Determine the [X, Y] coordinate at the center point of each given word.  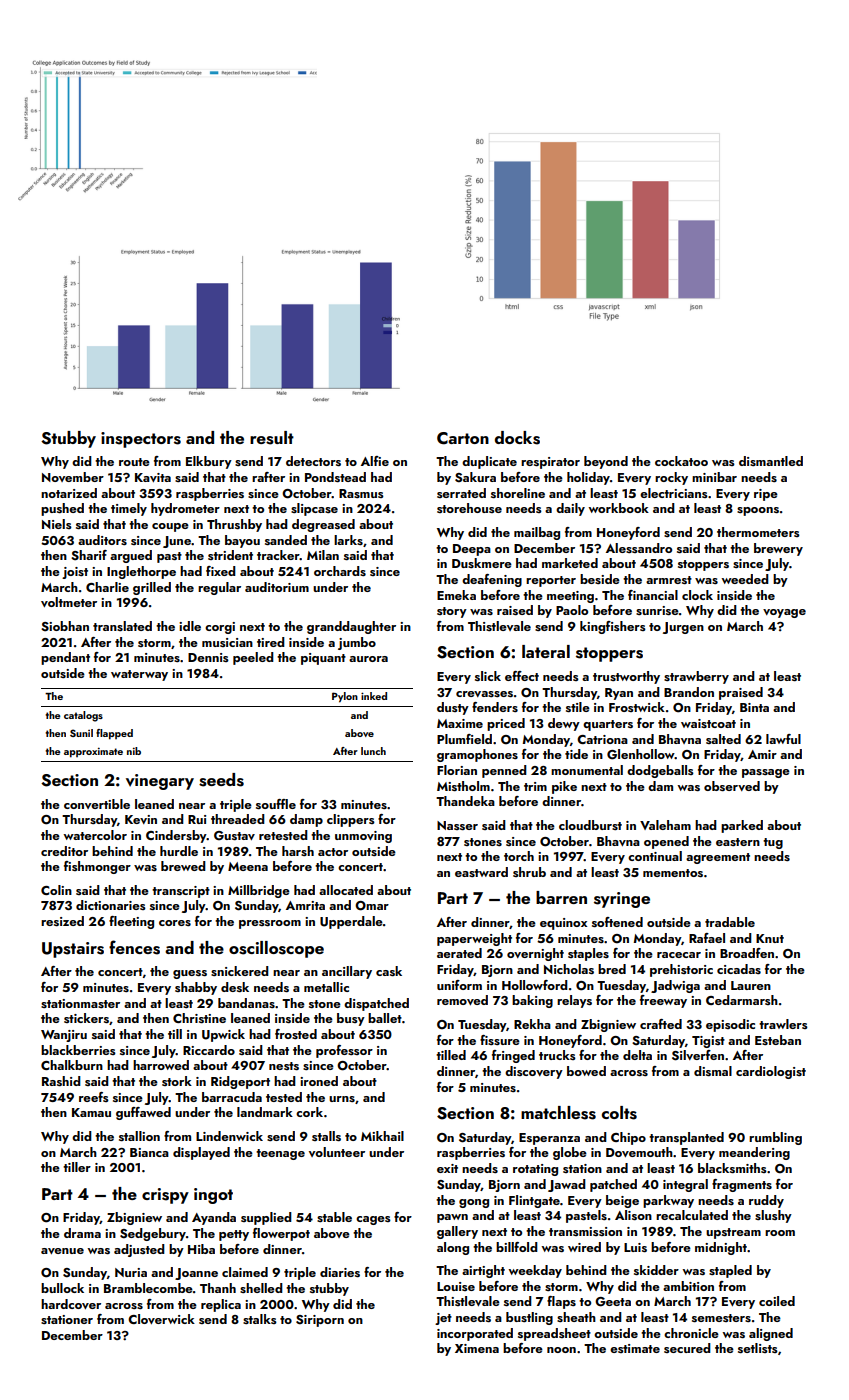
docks [517, 438]
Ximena [477, 1348]
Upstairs [73, 950]
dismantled [771, 461]
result [272, 438]
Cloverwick [161, 1319]
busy [351, 1019]
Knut [770, 938]
